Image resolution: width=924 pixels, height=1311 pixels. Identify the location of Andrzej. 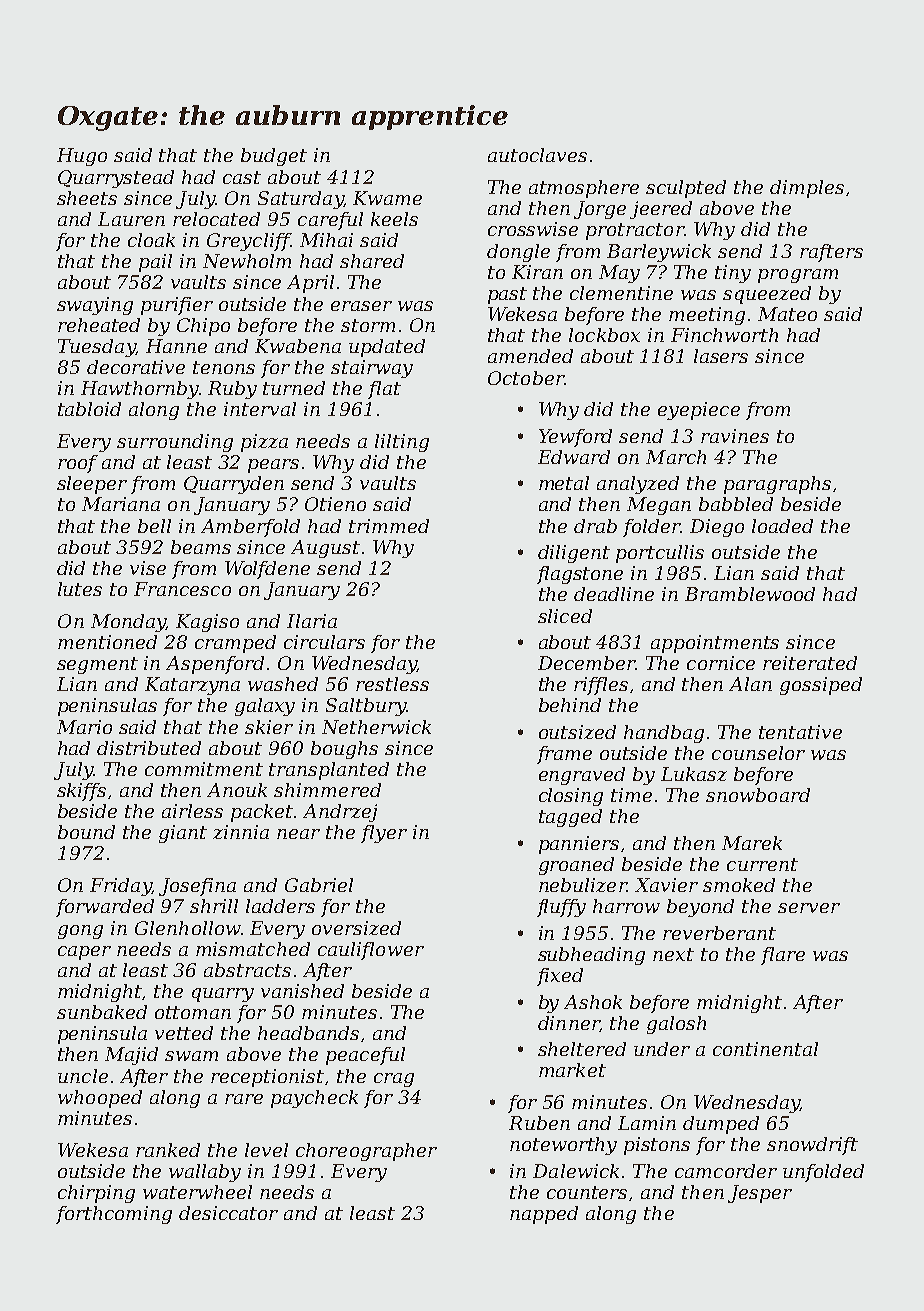
(340, 813).
